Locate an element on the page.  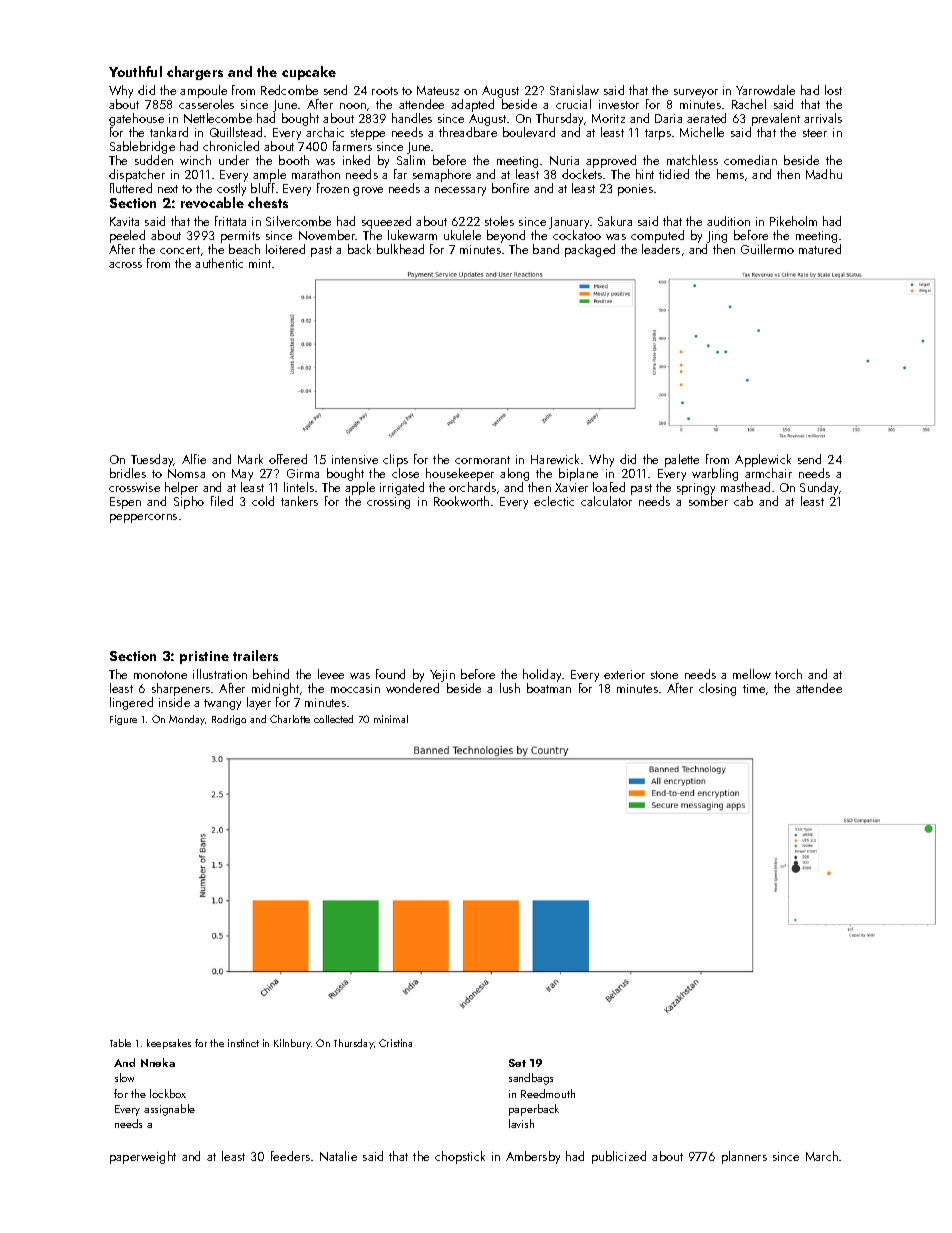
across is located at coordinates (125, 265).
